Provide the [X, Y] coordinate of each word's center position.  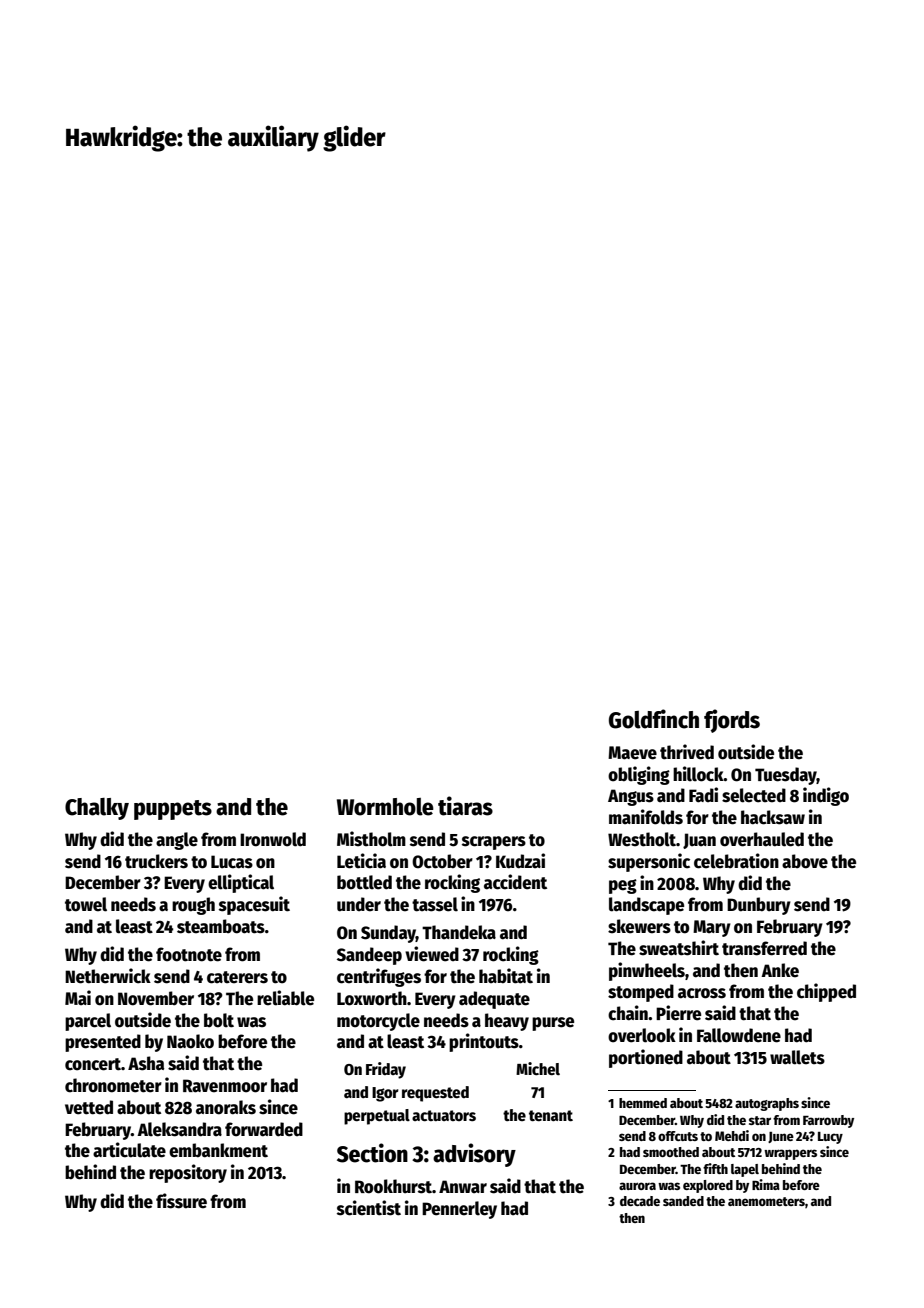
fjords [732, 721]
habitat [506, 976]
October [442, 861]
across [702, 993]
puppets [173, 810]
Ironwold [273, 839]
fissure [181, 1201]
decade [640, 1201]
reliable [285, 998]
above [805, 861]
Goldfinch [654, 719]
